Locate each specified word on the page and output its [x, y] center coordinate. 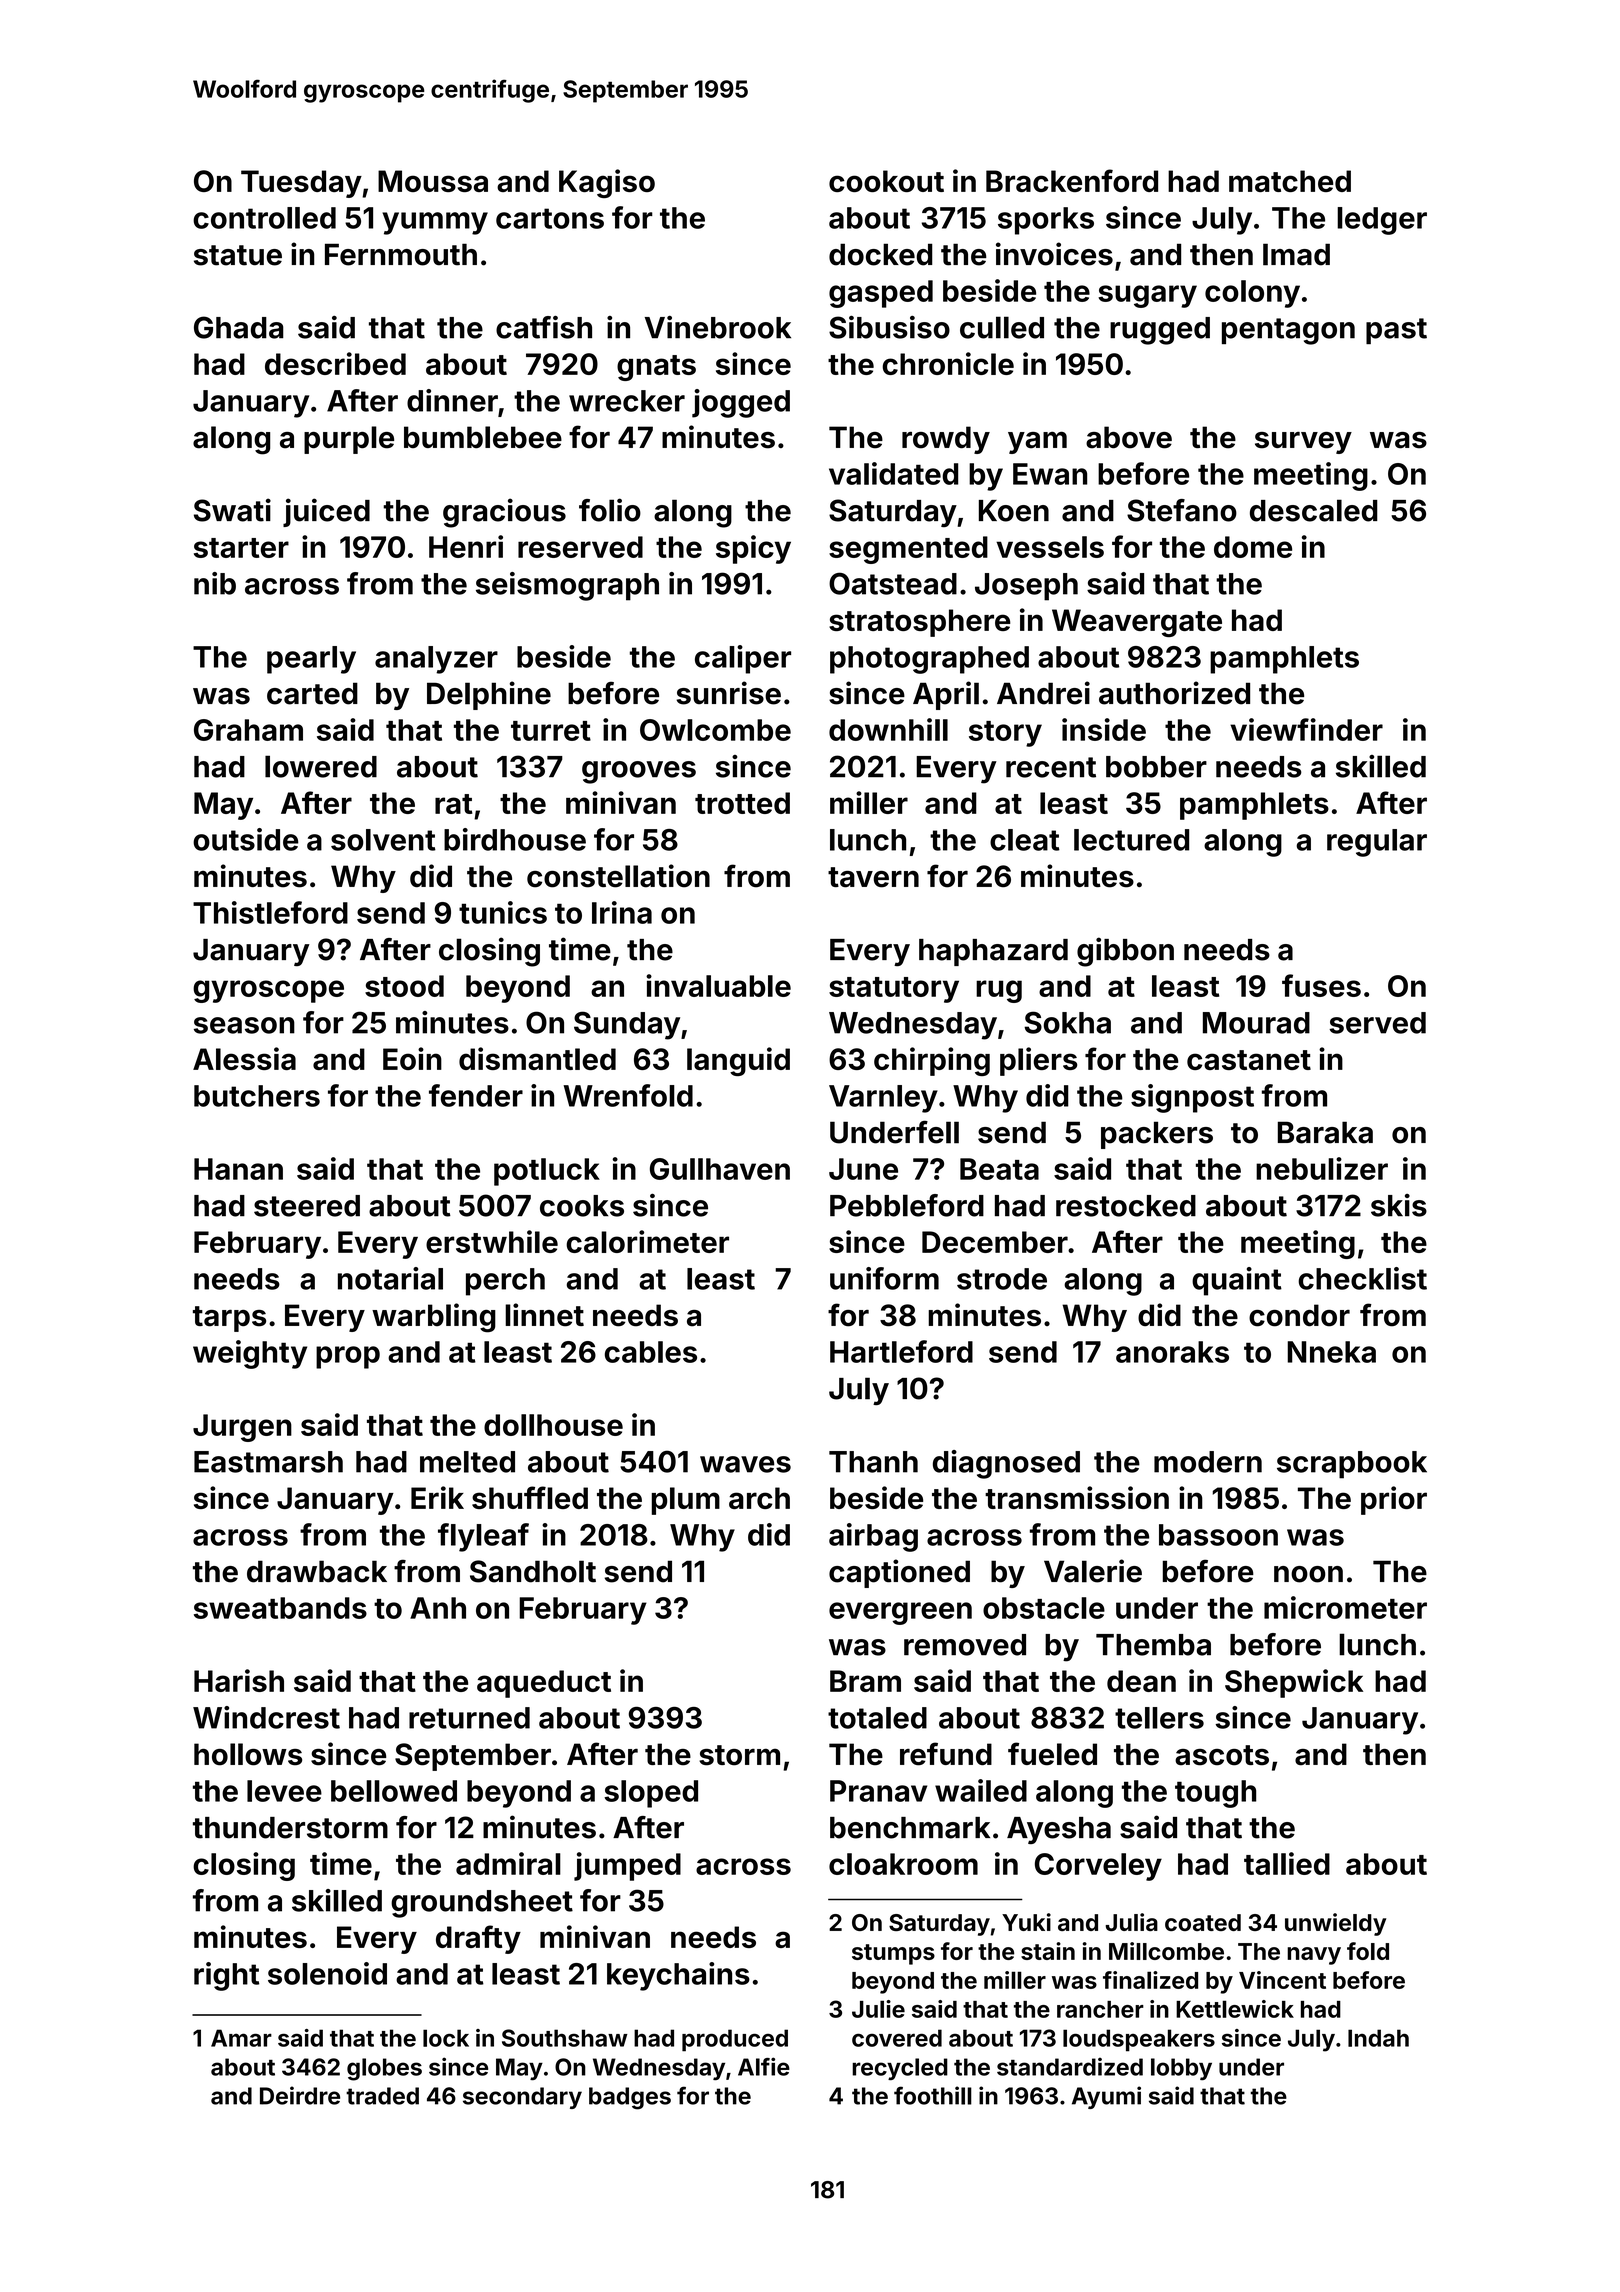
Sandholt [533, 1571]
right [226, 1976]
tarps [229, 1319]
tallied [1287, 1863]
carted [312, 693]
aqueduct [544, 1684]
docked [880, 254]
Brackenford [1072, 180]
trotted [742, 803]
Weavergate [1137, 623]
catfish [544, 327]
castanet [1249, 1060]
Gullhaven [720, 1169]
